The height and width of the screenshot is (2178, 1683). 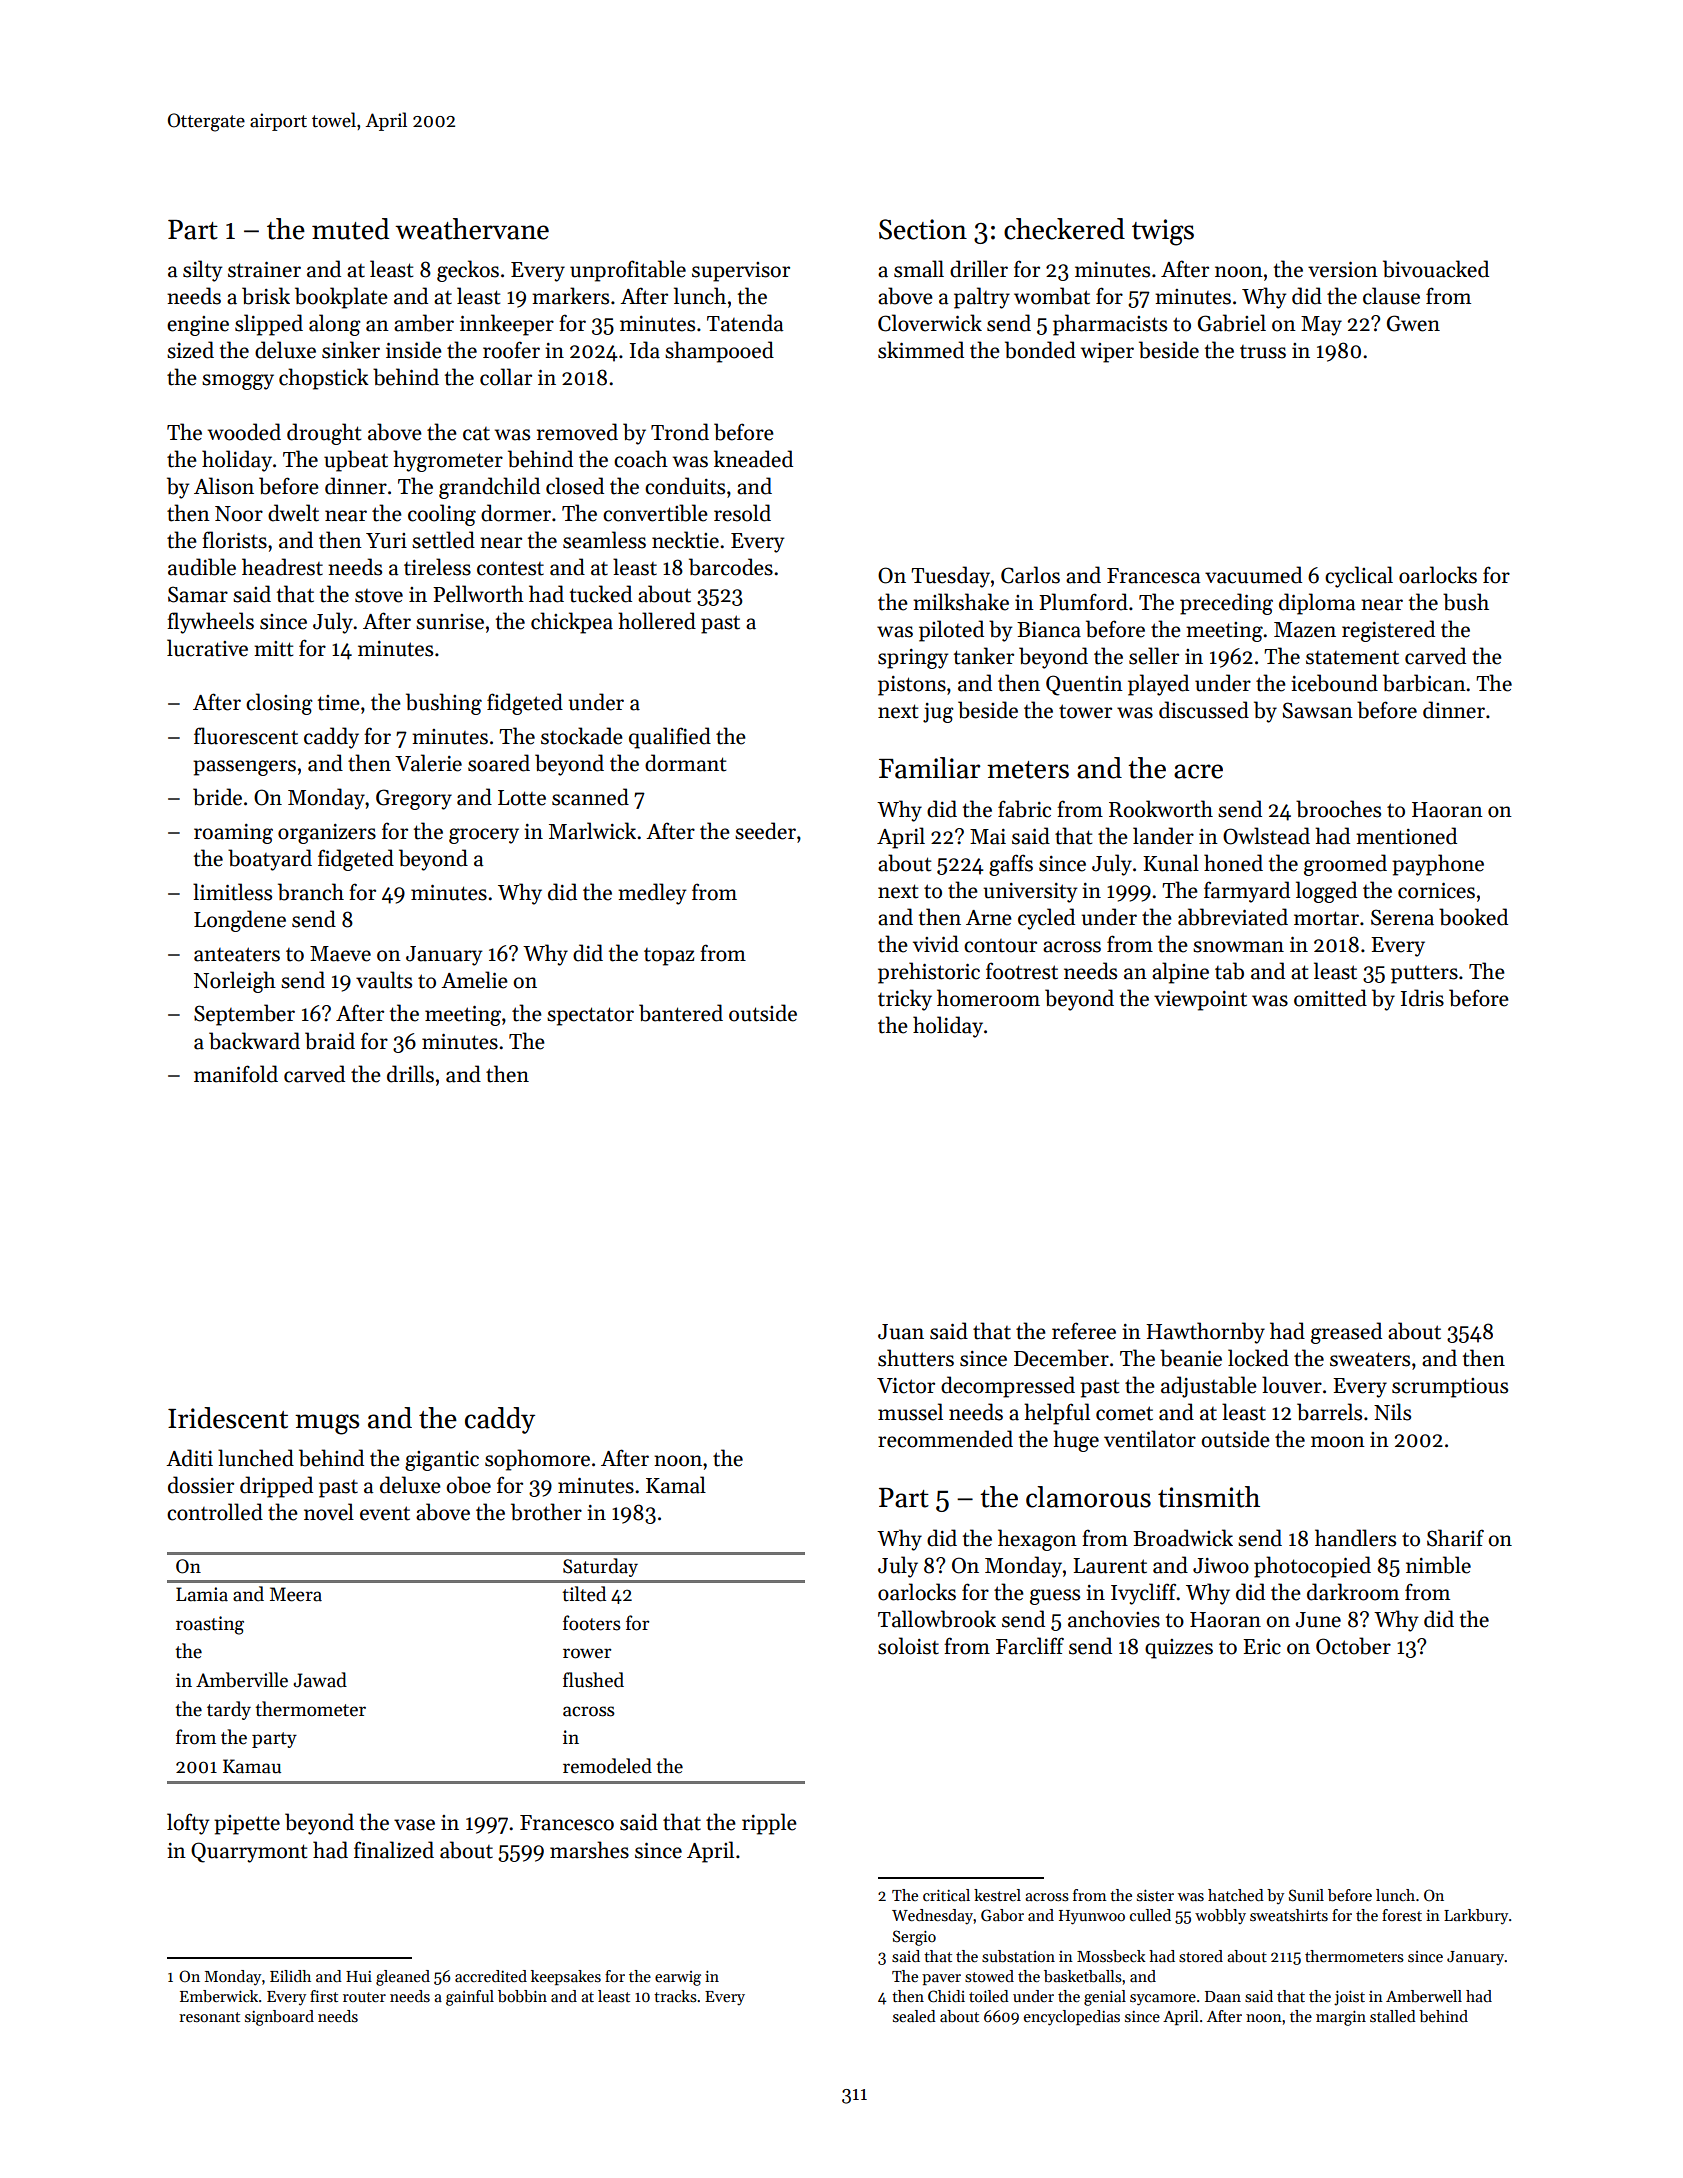 What do you see at coordinates (202, 271) in the screenshot?
I see `silty` at bounding box center [202, 271].
